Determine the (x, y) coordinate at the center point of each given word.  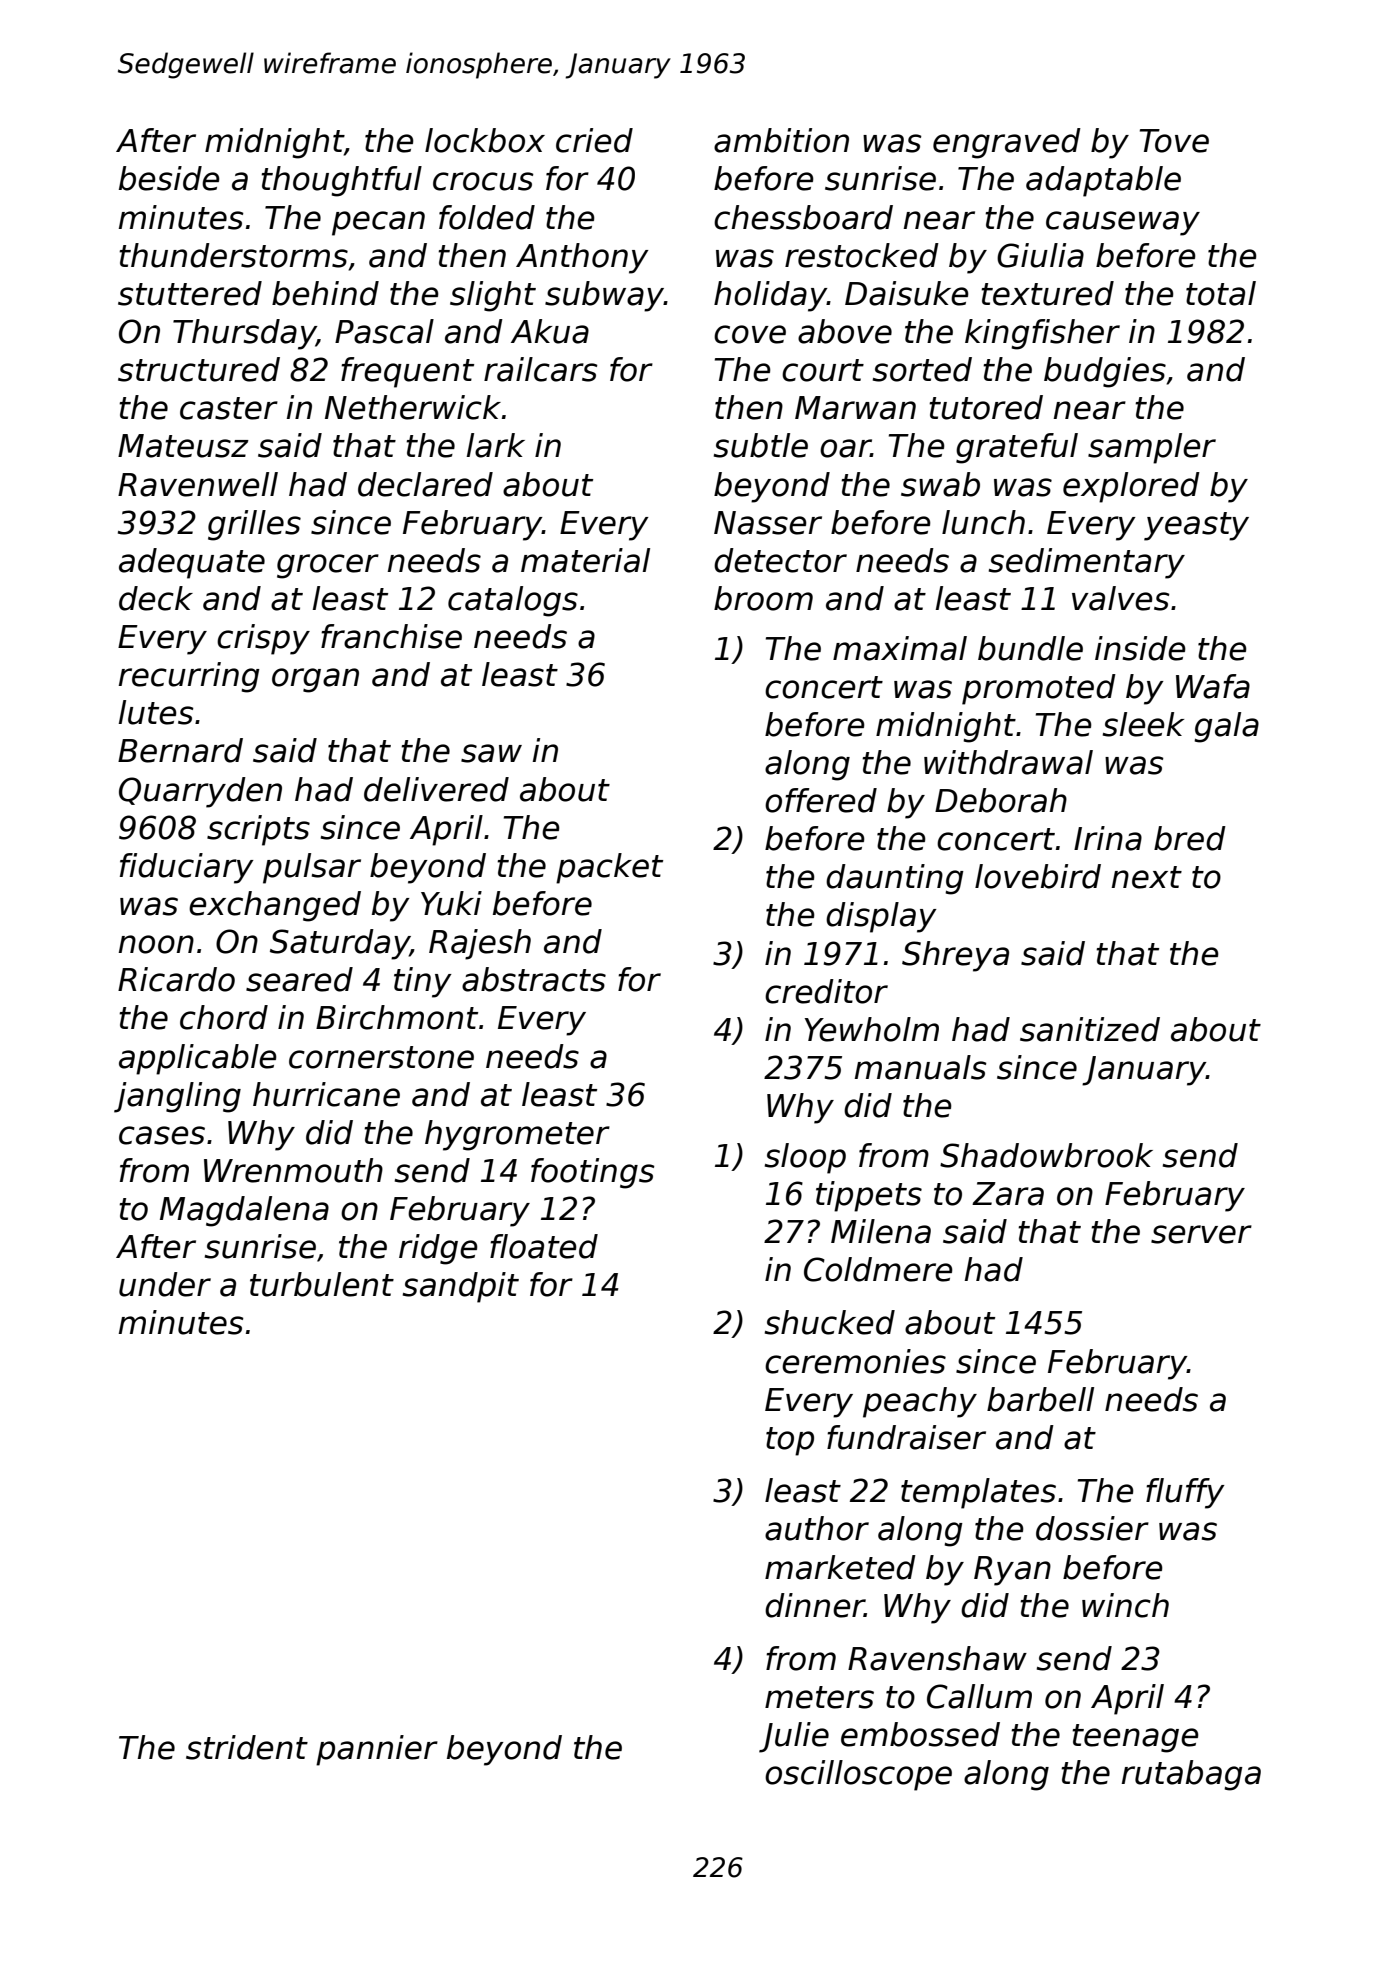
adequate (192, 563)
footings (593, 1173)
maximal (900, 648)
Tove (1174, 141)
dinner (815, 1605)
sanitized (1090, 1029)
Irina (1108, 838)
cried (594, 140)
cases (162, 1135)
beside (169, 178)
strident (247, 1747)
